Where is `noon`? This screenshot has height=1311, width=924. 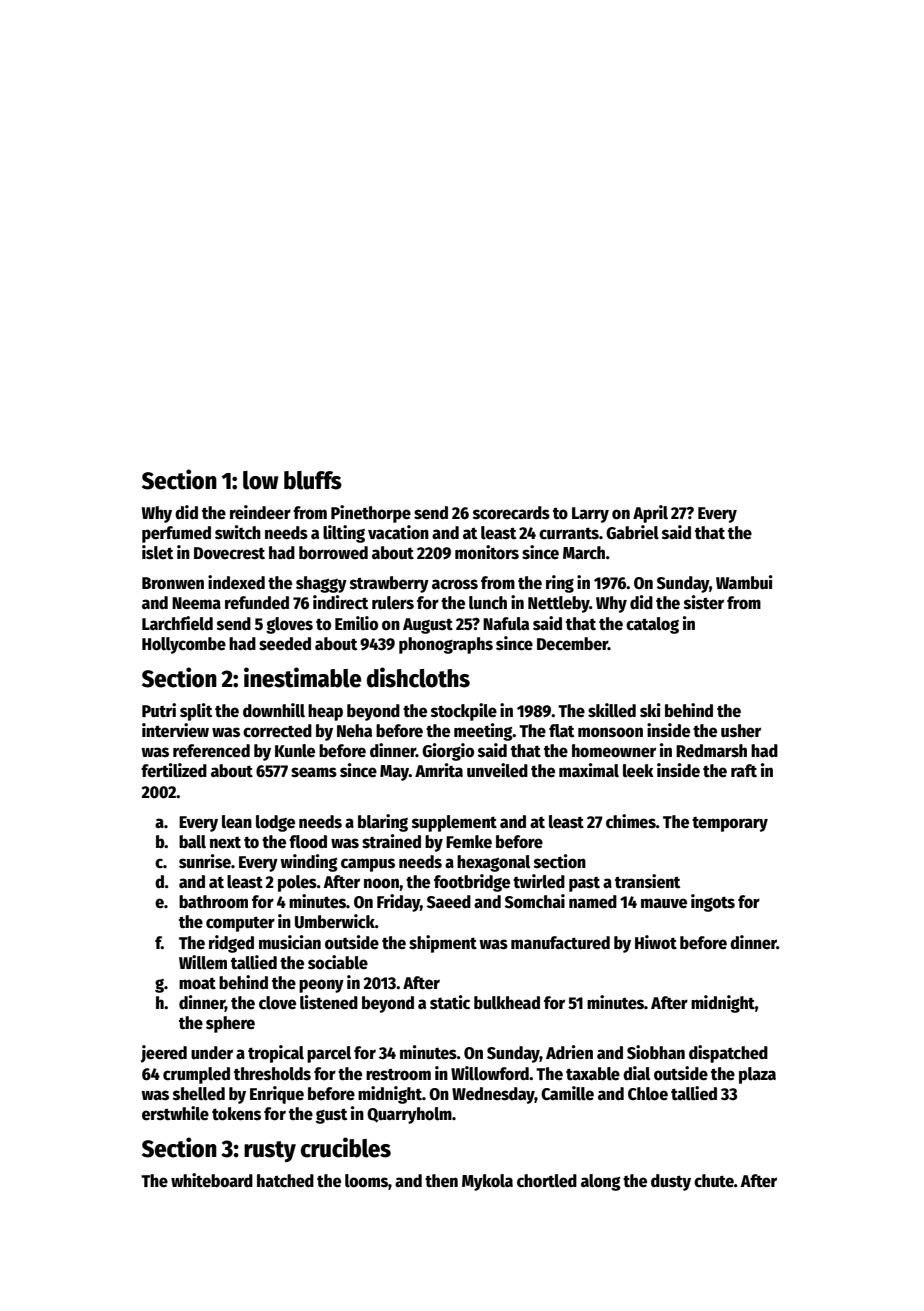
noon is located at coordinates (381, 883).
